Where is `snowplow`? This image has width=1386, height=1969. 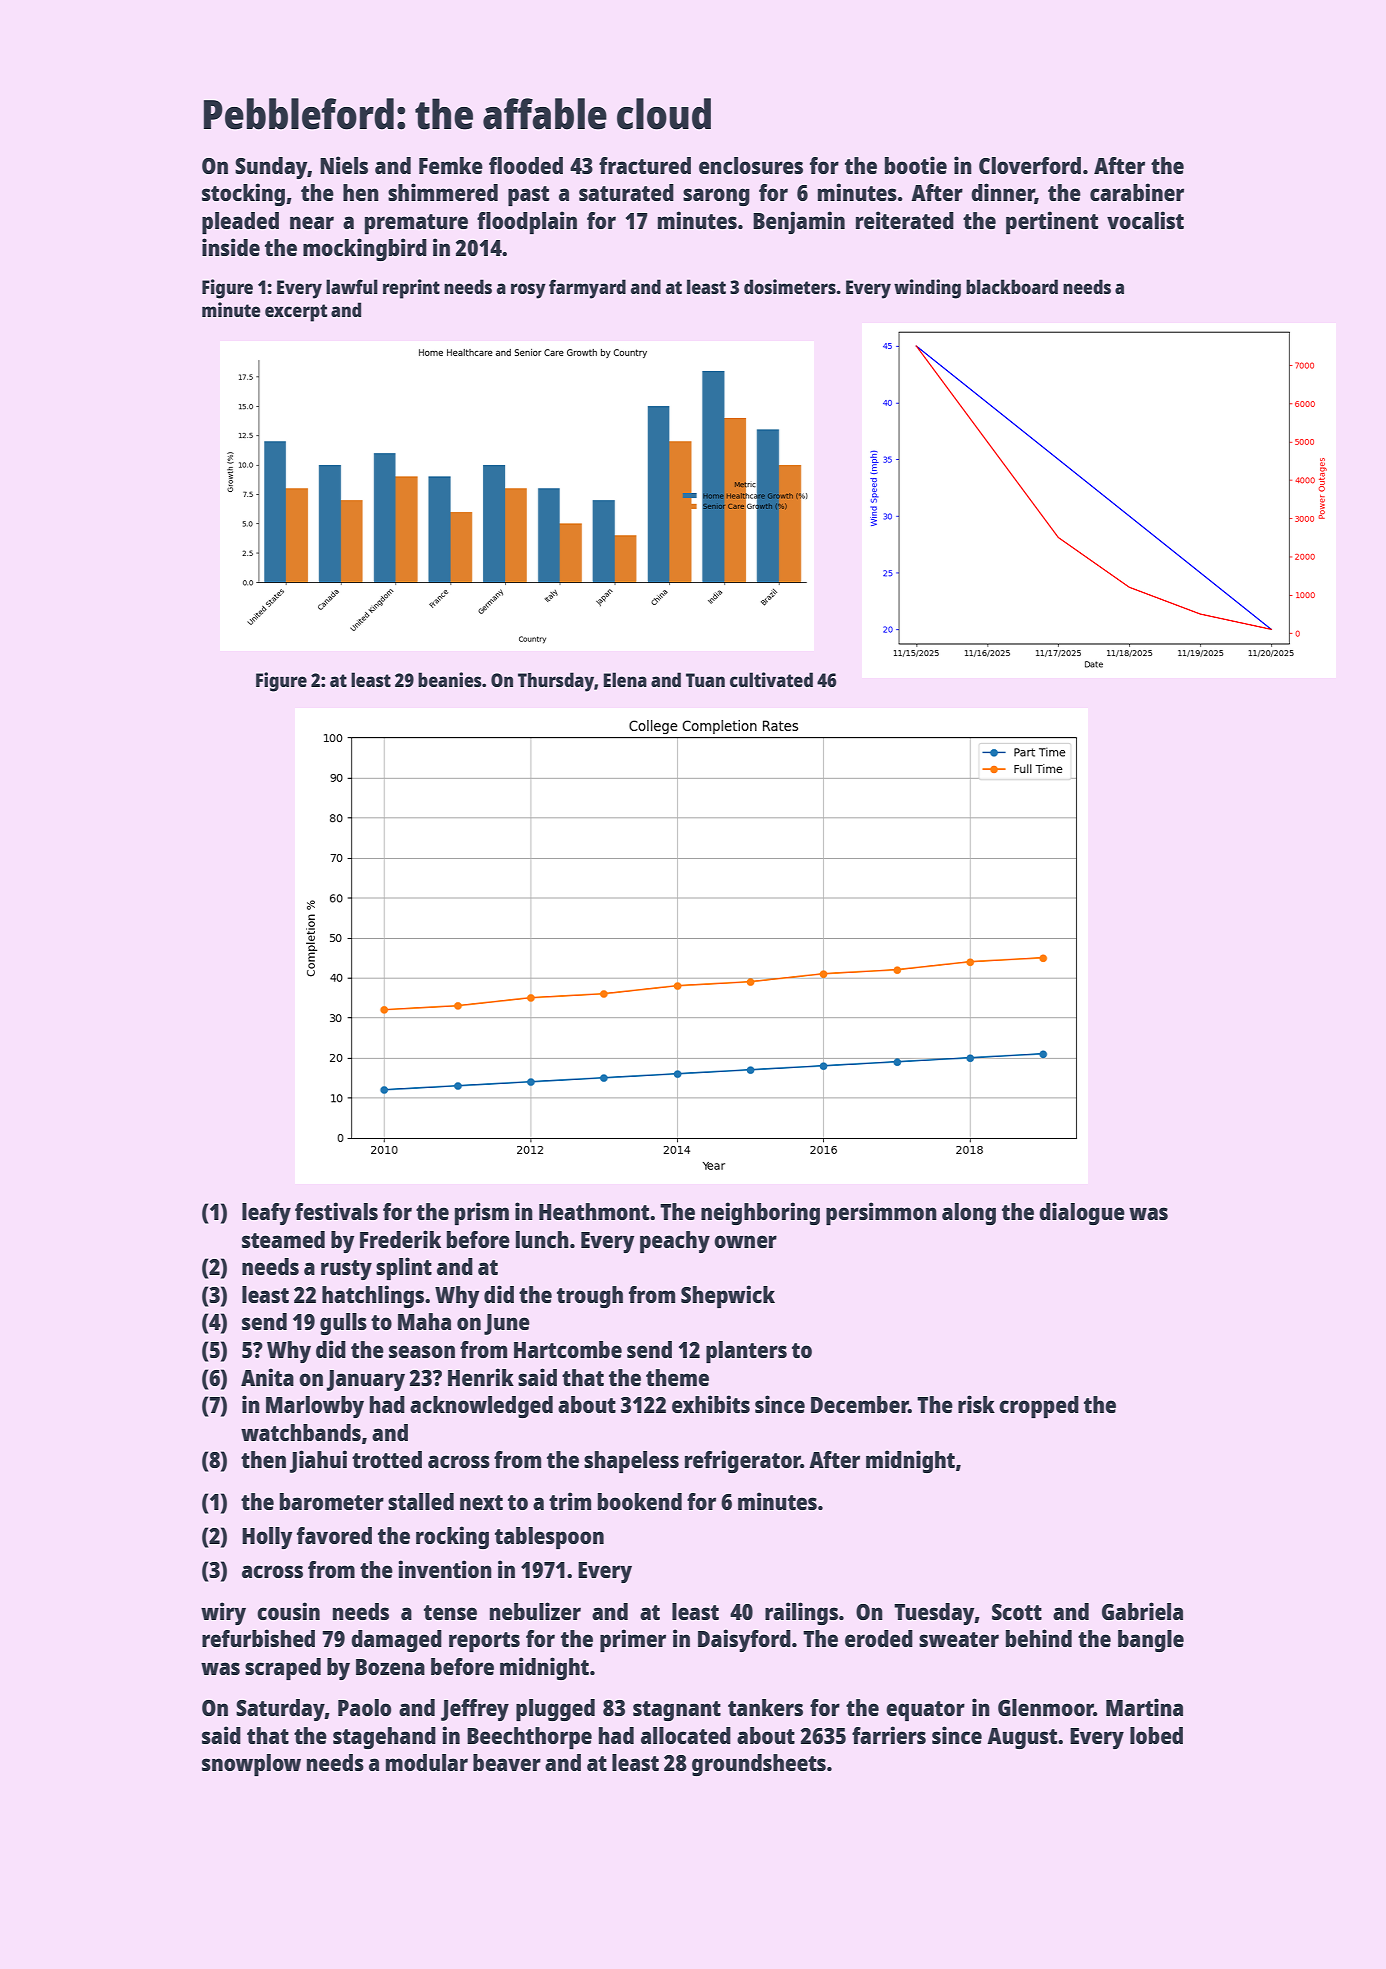
snowplow is located at coordinates (251, 1765).
